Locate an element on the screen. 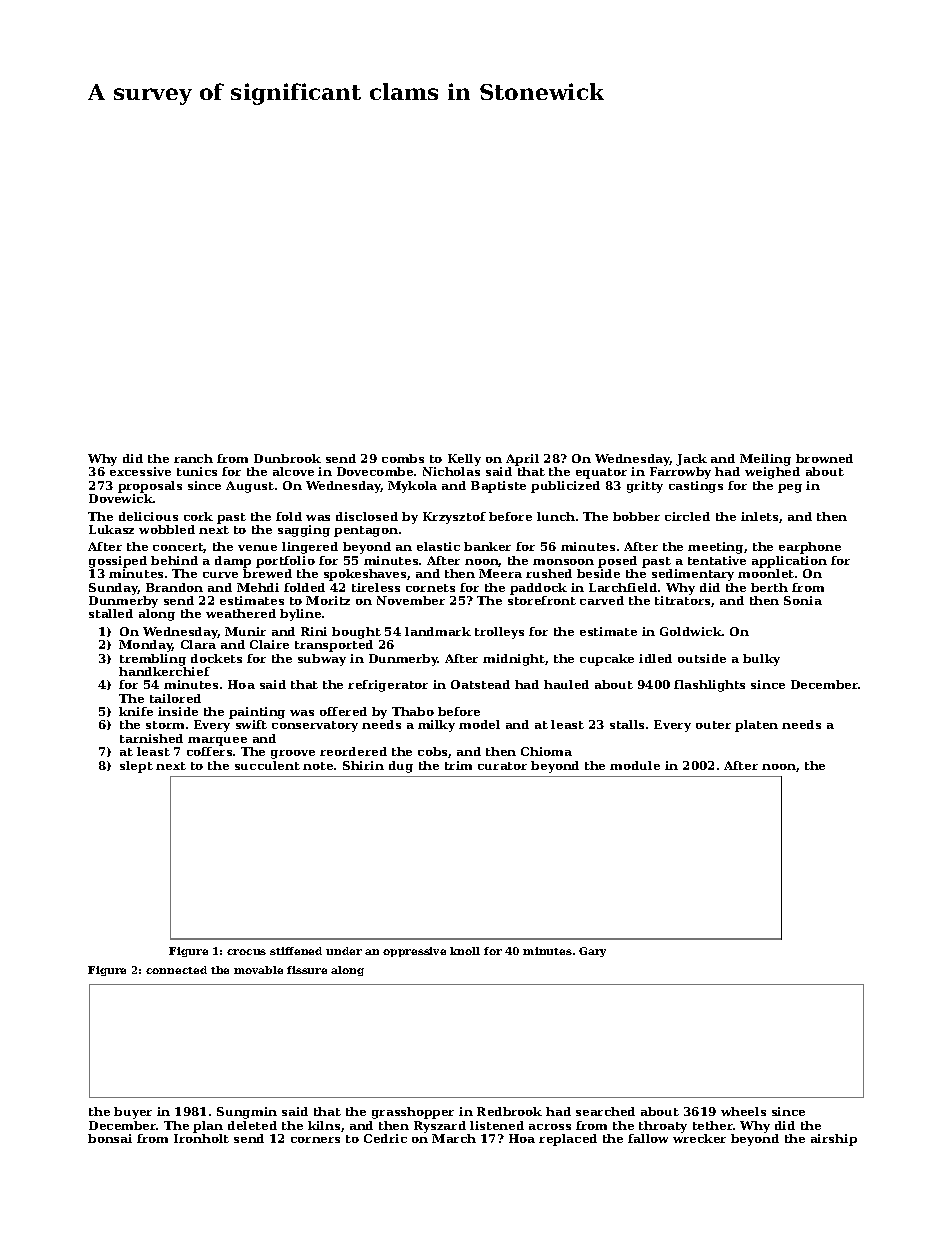  concert is located at coordinates (178, 548).
